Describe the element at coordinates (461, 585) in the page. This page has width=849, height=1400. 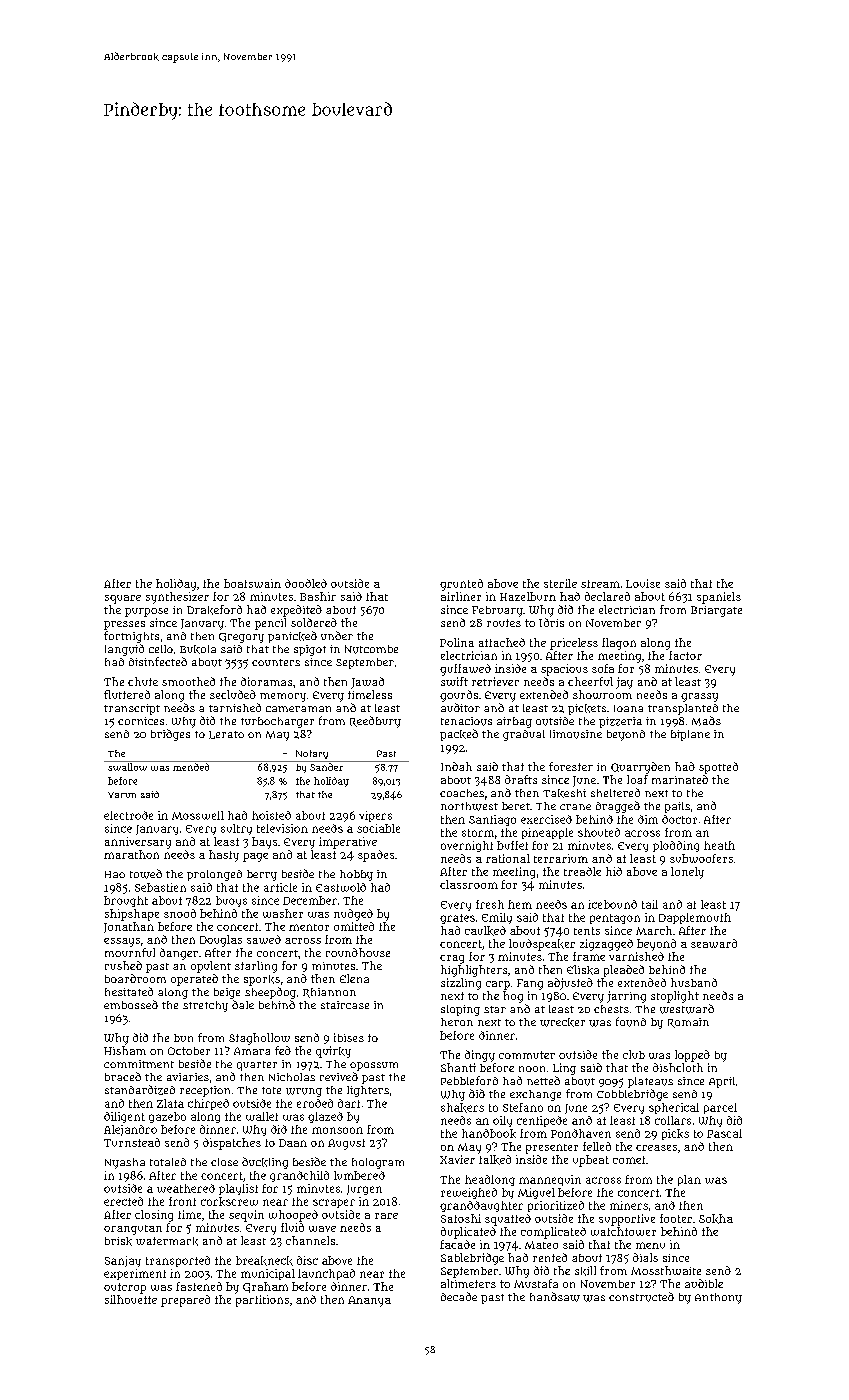
I see `grunted` at that location.
